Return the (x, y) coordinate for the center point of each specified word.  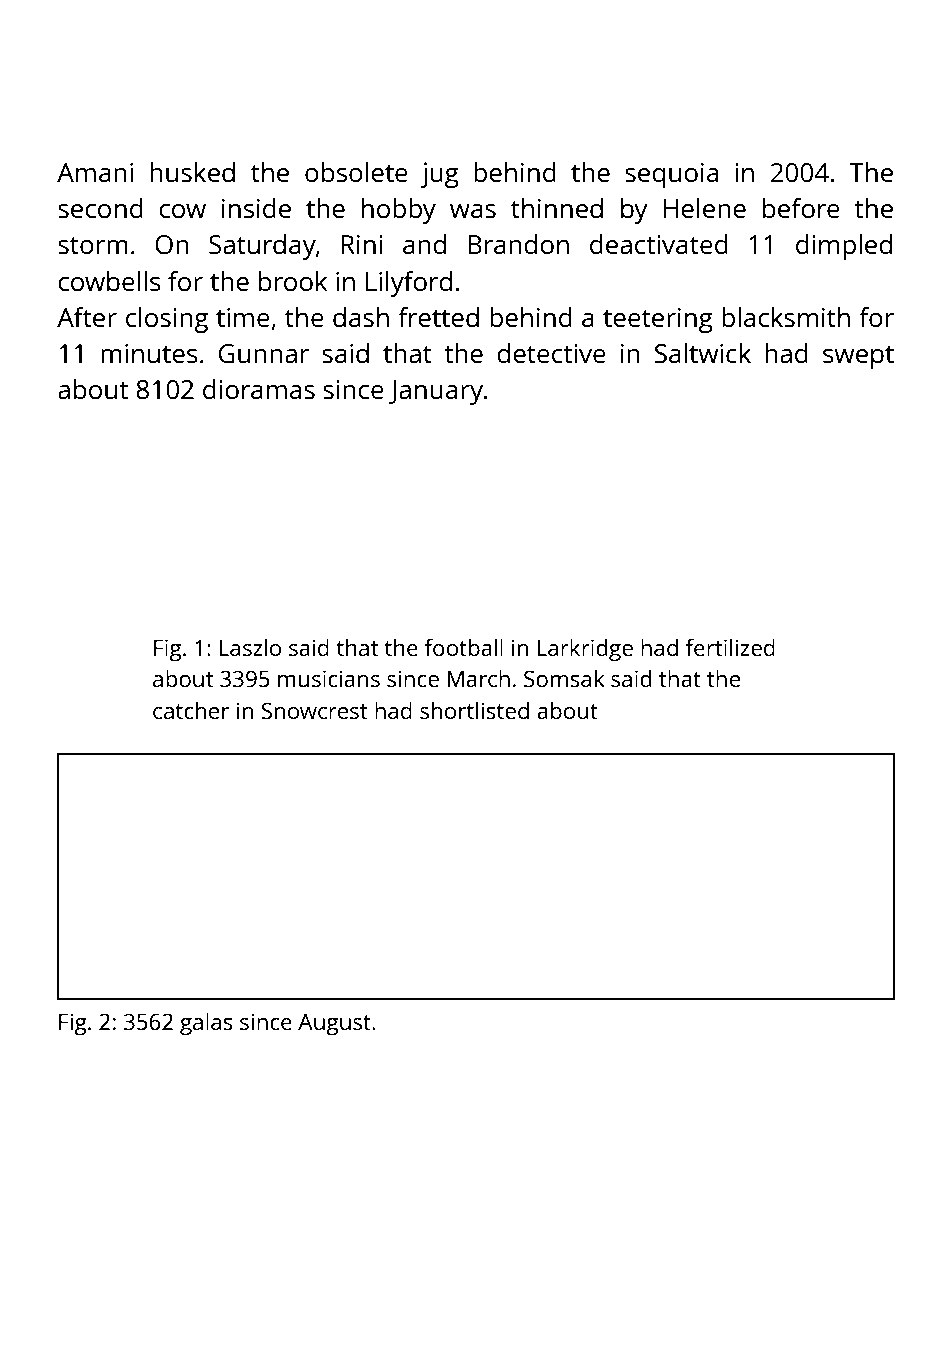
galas (206, 1024)
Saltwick (703, 353)
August (334, 1025)
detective (551, 353)
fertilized (730, 647)
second (100, 208)
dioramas (259, 389)
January (436, 392)
